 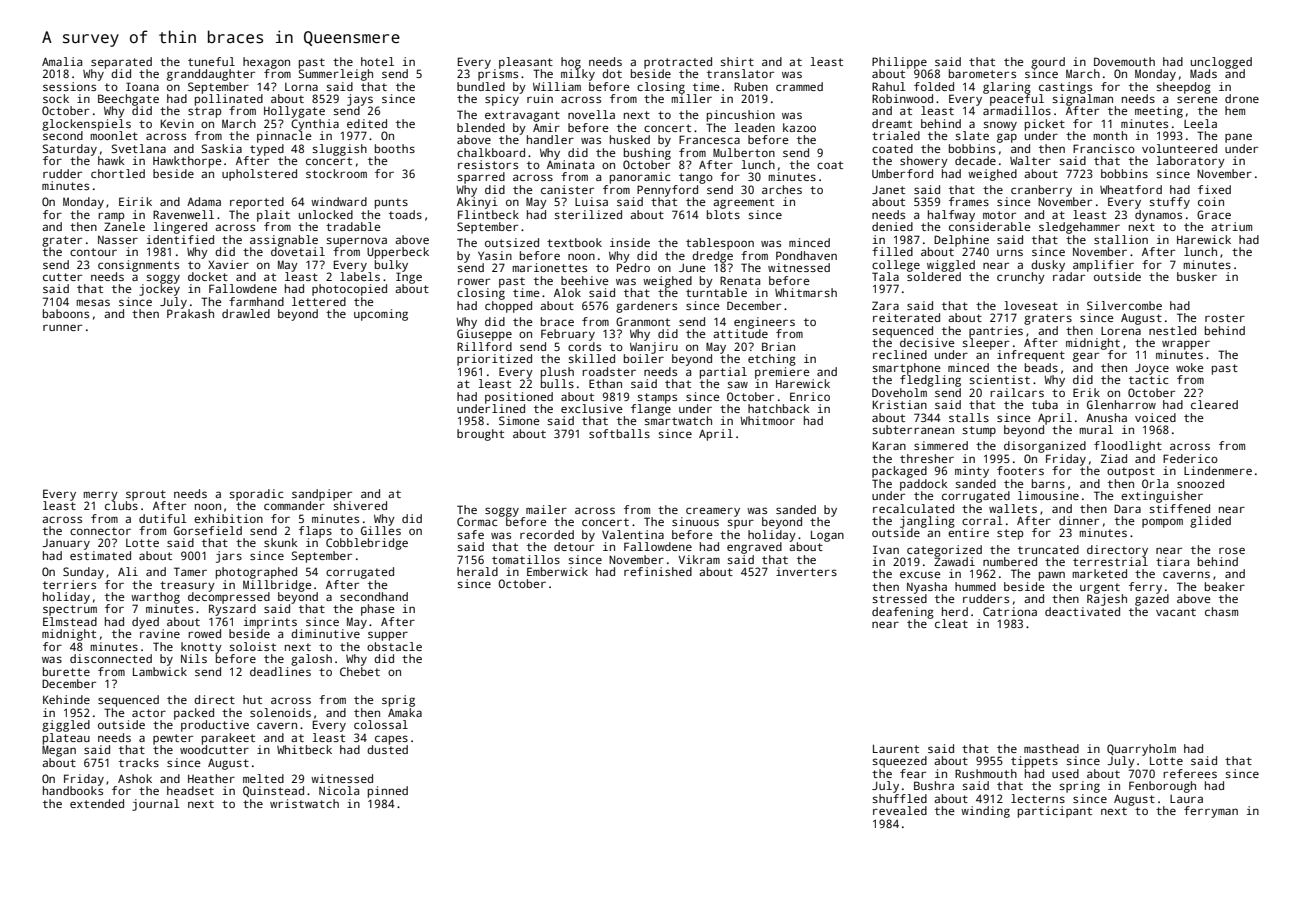 What do you see at coordinates (508, 307) in the document?
I see `chopped` at bounding box center [508, 307].
